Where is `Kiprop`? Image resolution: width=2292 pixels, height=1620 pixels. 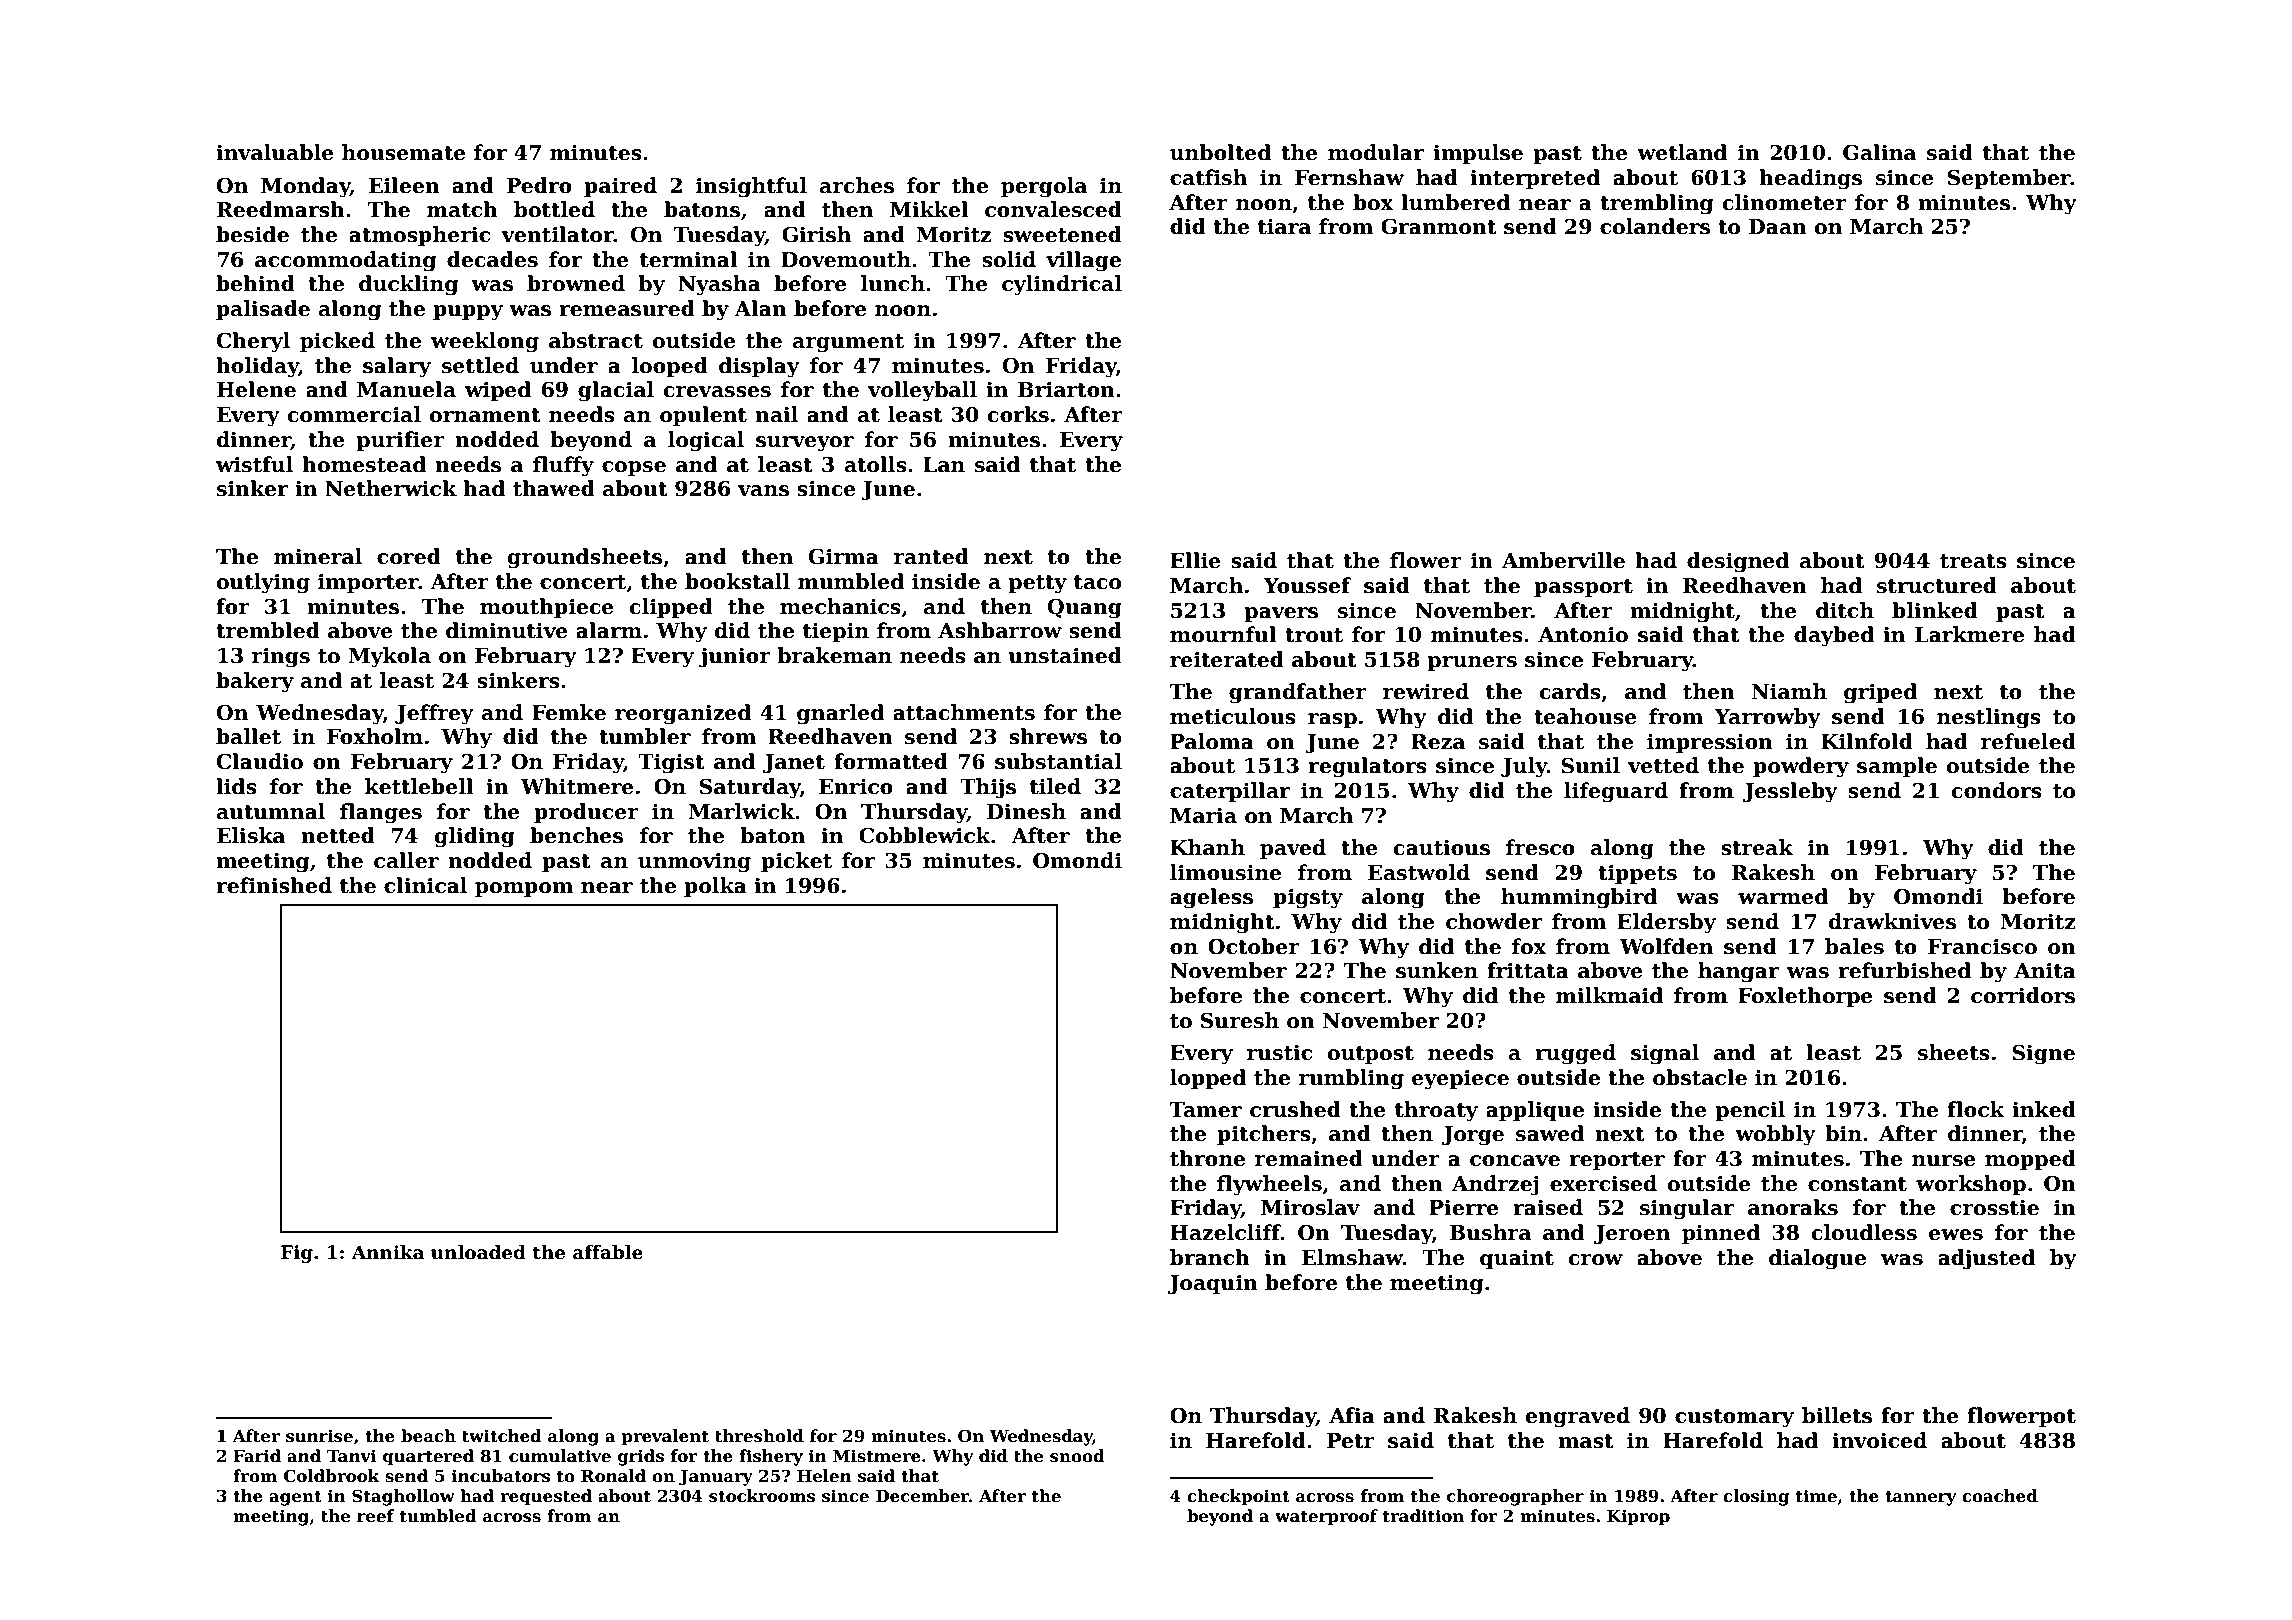 Kiprop is located at coordinates (1638, 1517).
